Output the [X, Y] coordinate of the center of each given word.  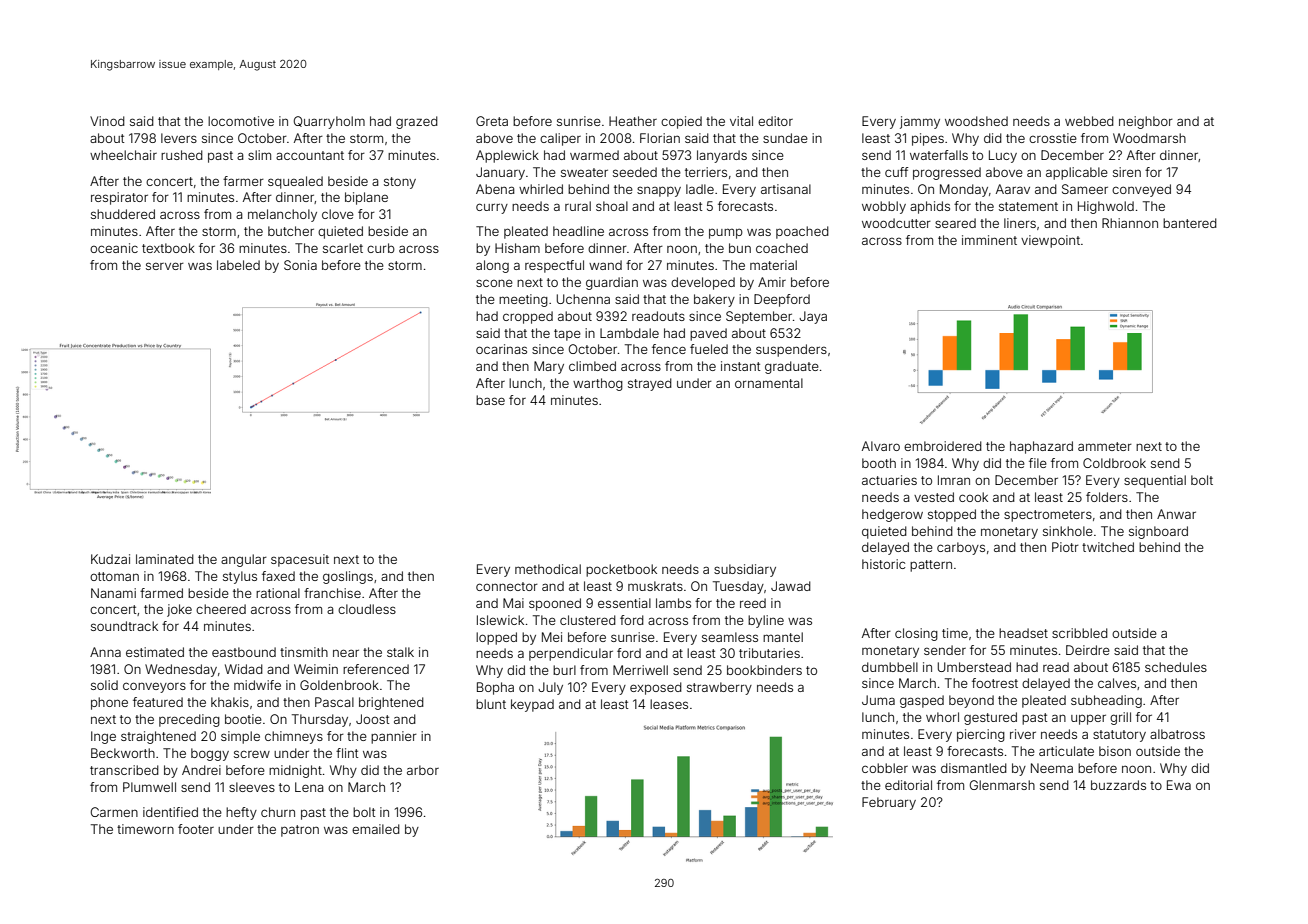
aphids [930, 207]
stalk [400, 652]
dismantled [974, 768]
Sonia [300, 265]
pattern [931, 566]
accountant [310, 155]
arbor [423, 770]
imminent [989, 240]
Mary [549, 367]
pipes [928, 139]
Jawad [791, 586]
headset [1023, 633]
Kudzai [110, 559]
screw [252, 754]
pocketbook [621, 570]
